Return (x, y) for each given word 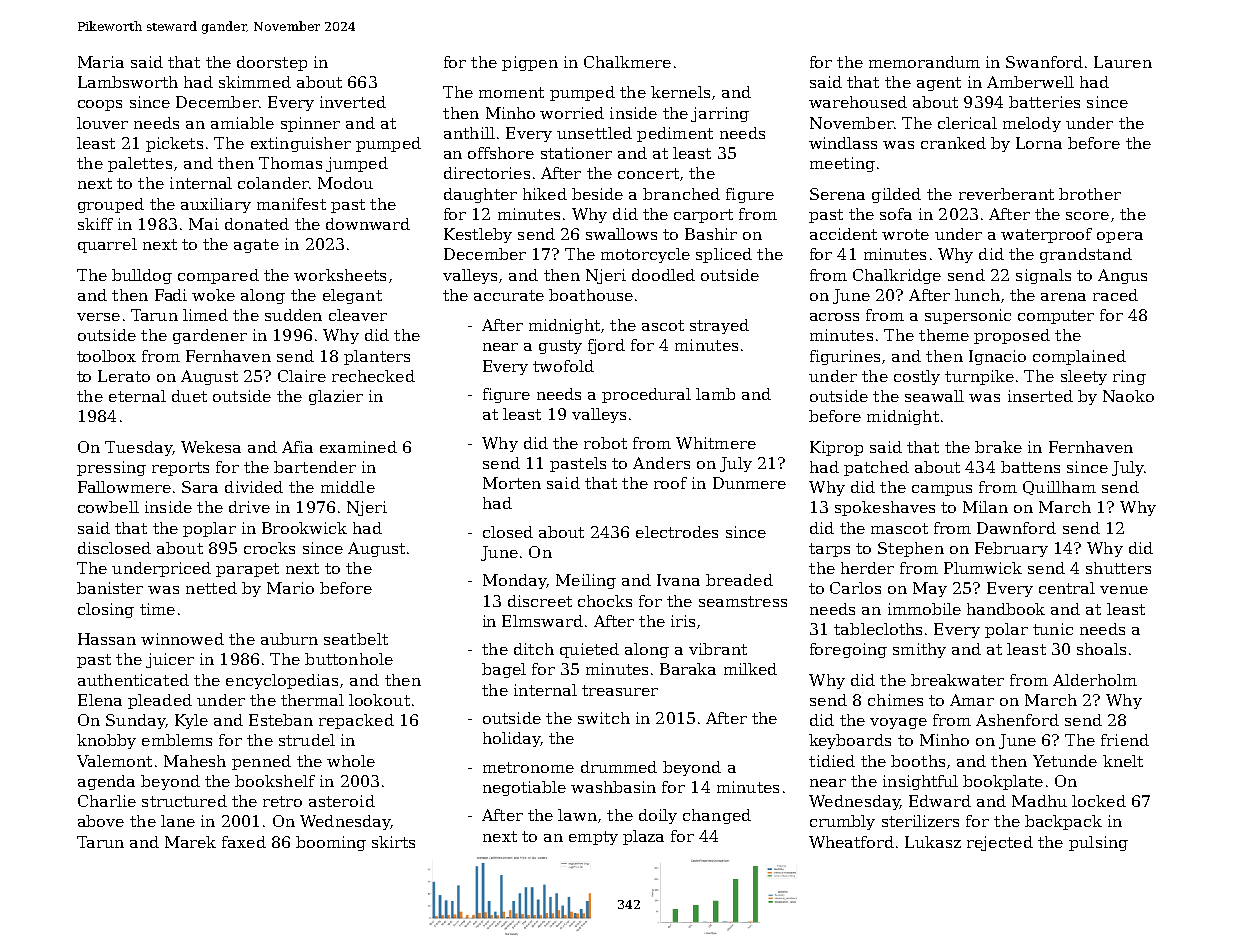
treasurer (620, 690)
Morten (512, 483)
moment (511, 92)
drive (249, 507)
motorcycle (645, 255)
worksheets (340, 275)
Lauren (1123, 62)
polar (1006, 630)
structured (184, 801)
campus (942, 490)
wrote (905, 234)
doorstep (272, 63)
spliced (724, 255)
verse (98, 317)
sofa (896, 214)
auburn (289, 639)
